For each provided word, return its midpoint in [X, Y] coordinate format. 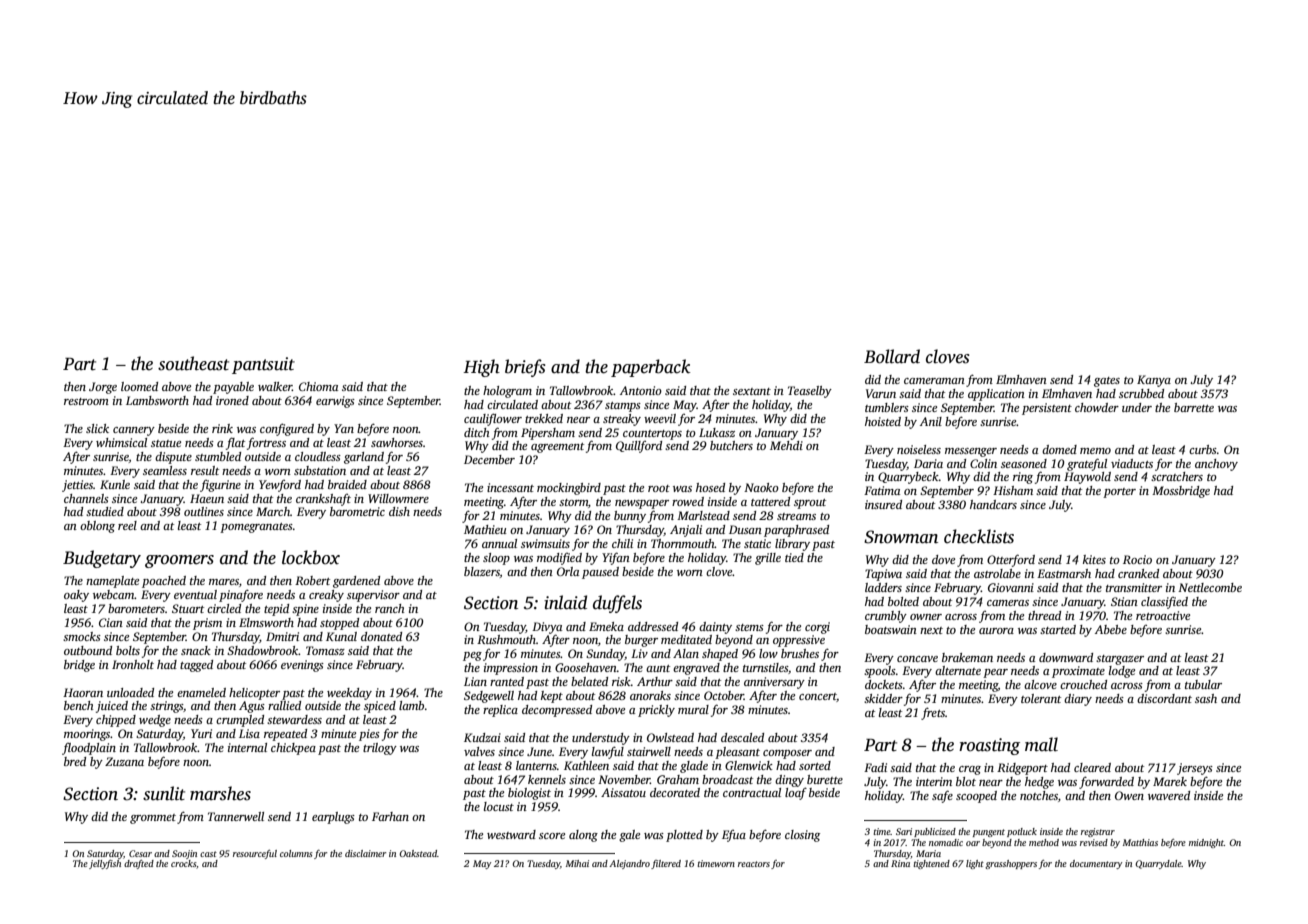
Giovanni [1011, 587]
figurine [220, 486]
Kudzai [482, 737]
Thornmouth [683, 543]
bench [79, 705]
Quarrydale [1158, 864]
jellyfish [105, 864]
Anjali [686, 531]
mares [224, 582]
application [996, 395]
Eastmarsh [1064, 573]
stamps [623, 407]
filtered [666, 864]
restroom [86, 401]
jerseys [1195, 769]
